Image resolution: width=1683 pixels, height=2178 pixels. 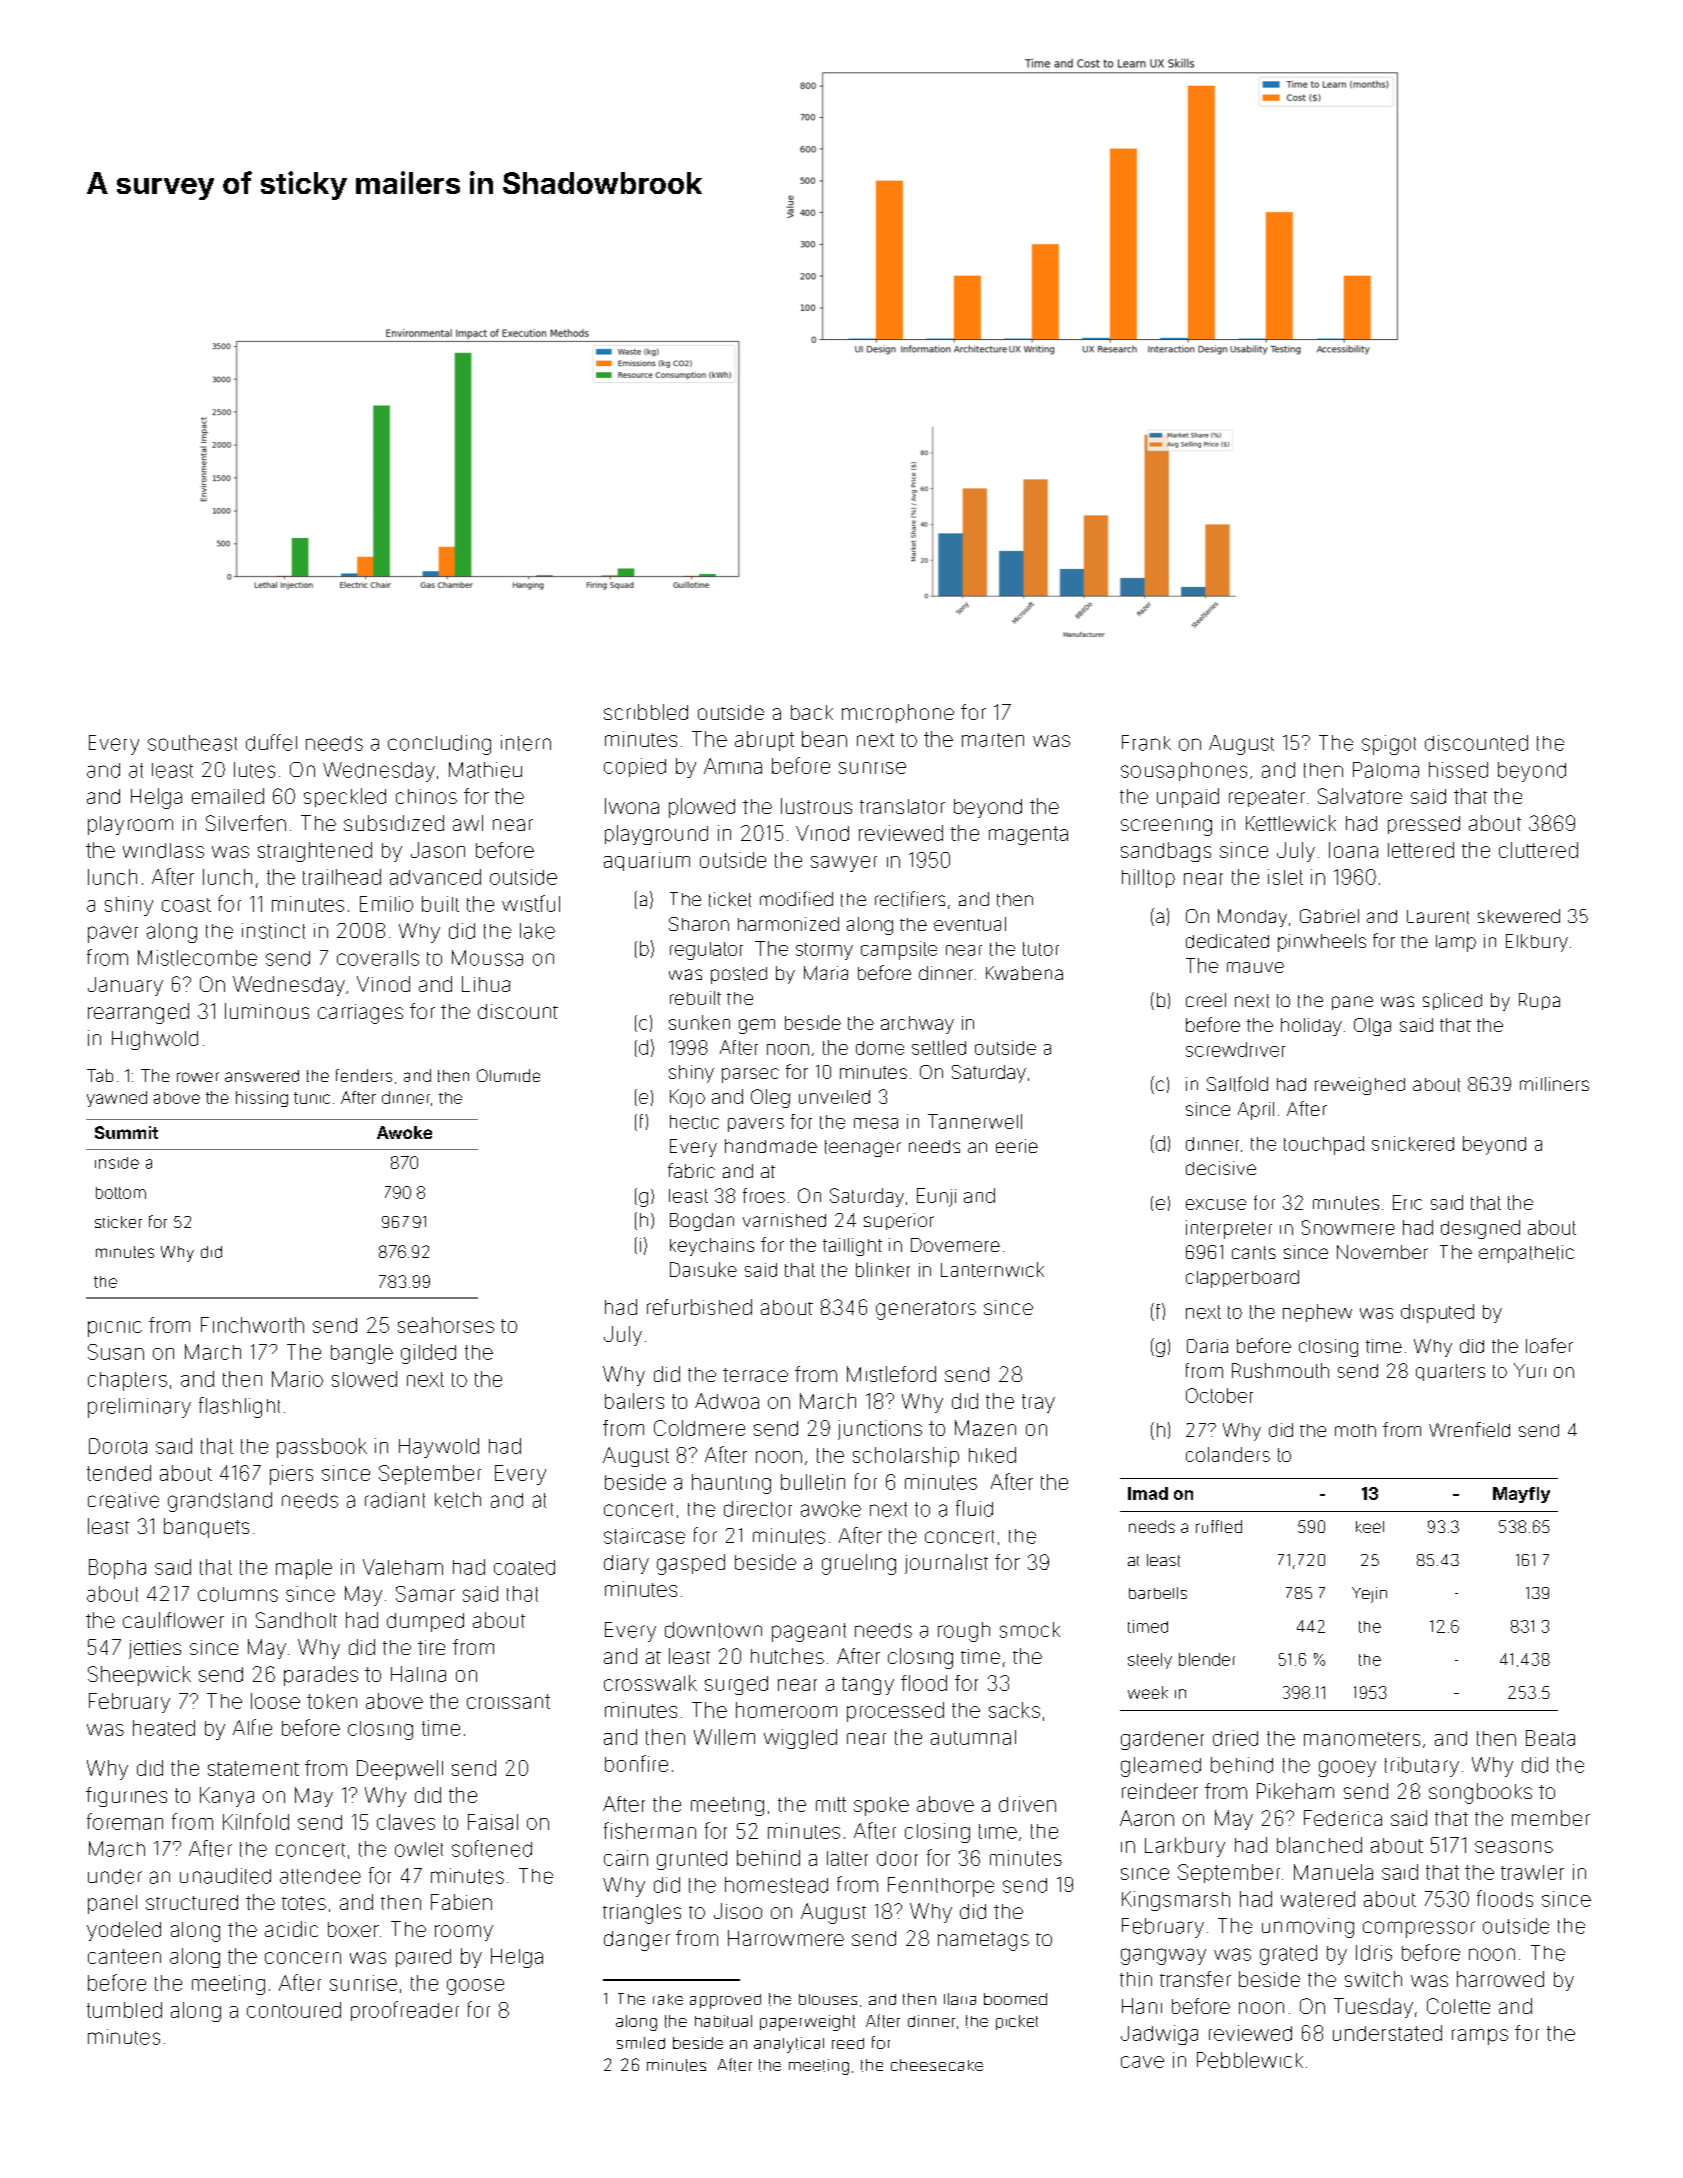 What do you see at coordinates (809, 1632) in the page?
I see `pageant` at bounding box center [809, 1632].
